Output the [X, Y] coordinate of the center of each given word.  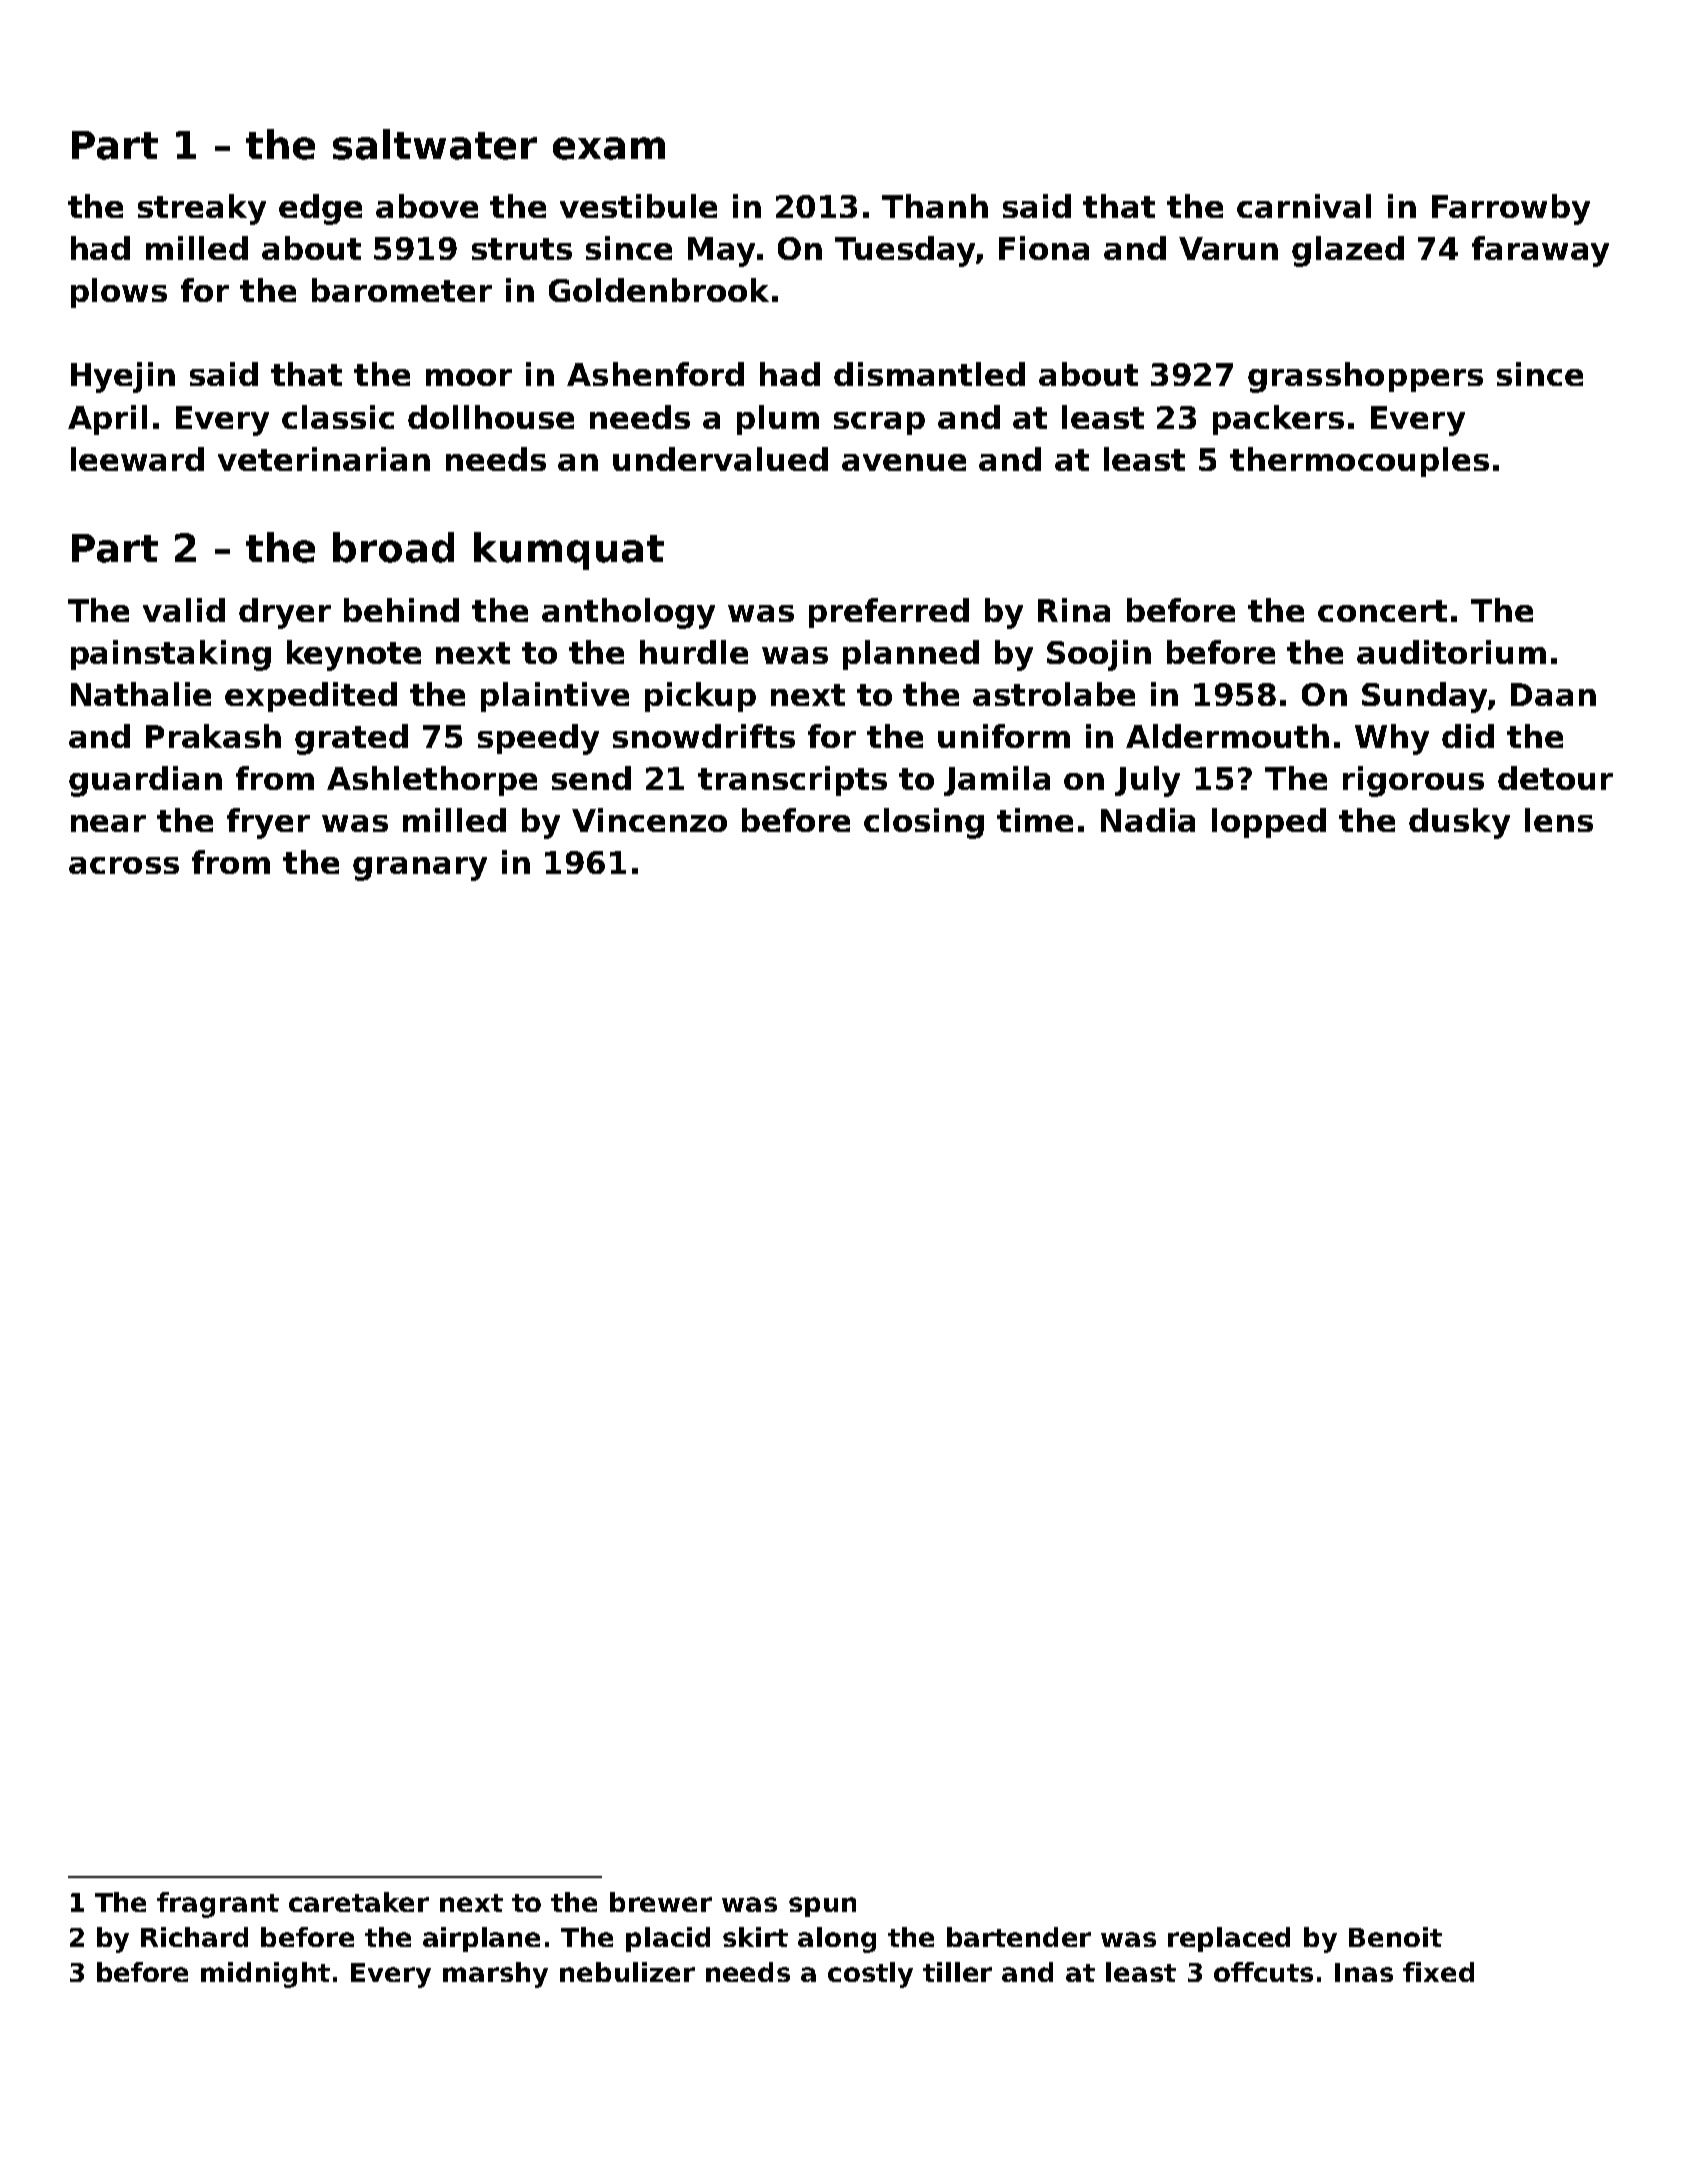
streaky [202, 209]
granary [420, 869]
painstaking [171, 655]
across [124, 865]
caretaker [359, 1902]
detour [1555, 778]
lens [1559, 820]
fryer [268, 823]
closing [924, 823]
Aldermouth [1227, 736]
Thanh [935, 206]
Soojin [1099, 655]
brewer [661, 1902]
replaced [1229, 1939]
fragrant [218, 1905]
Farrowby [1511, 209]
